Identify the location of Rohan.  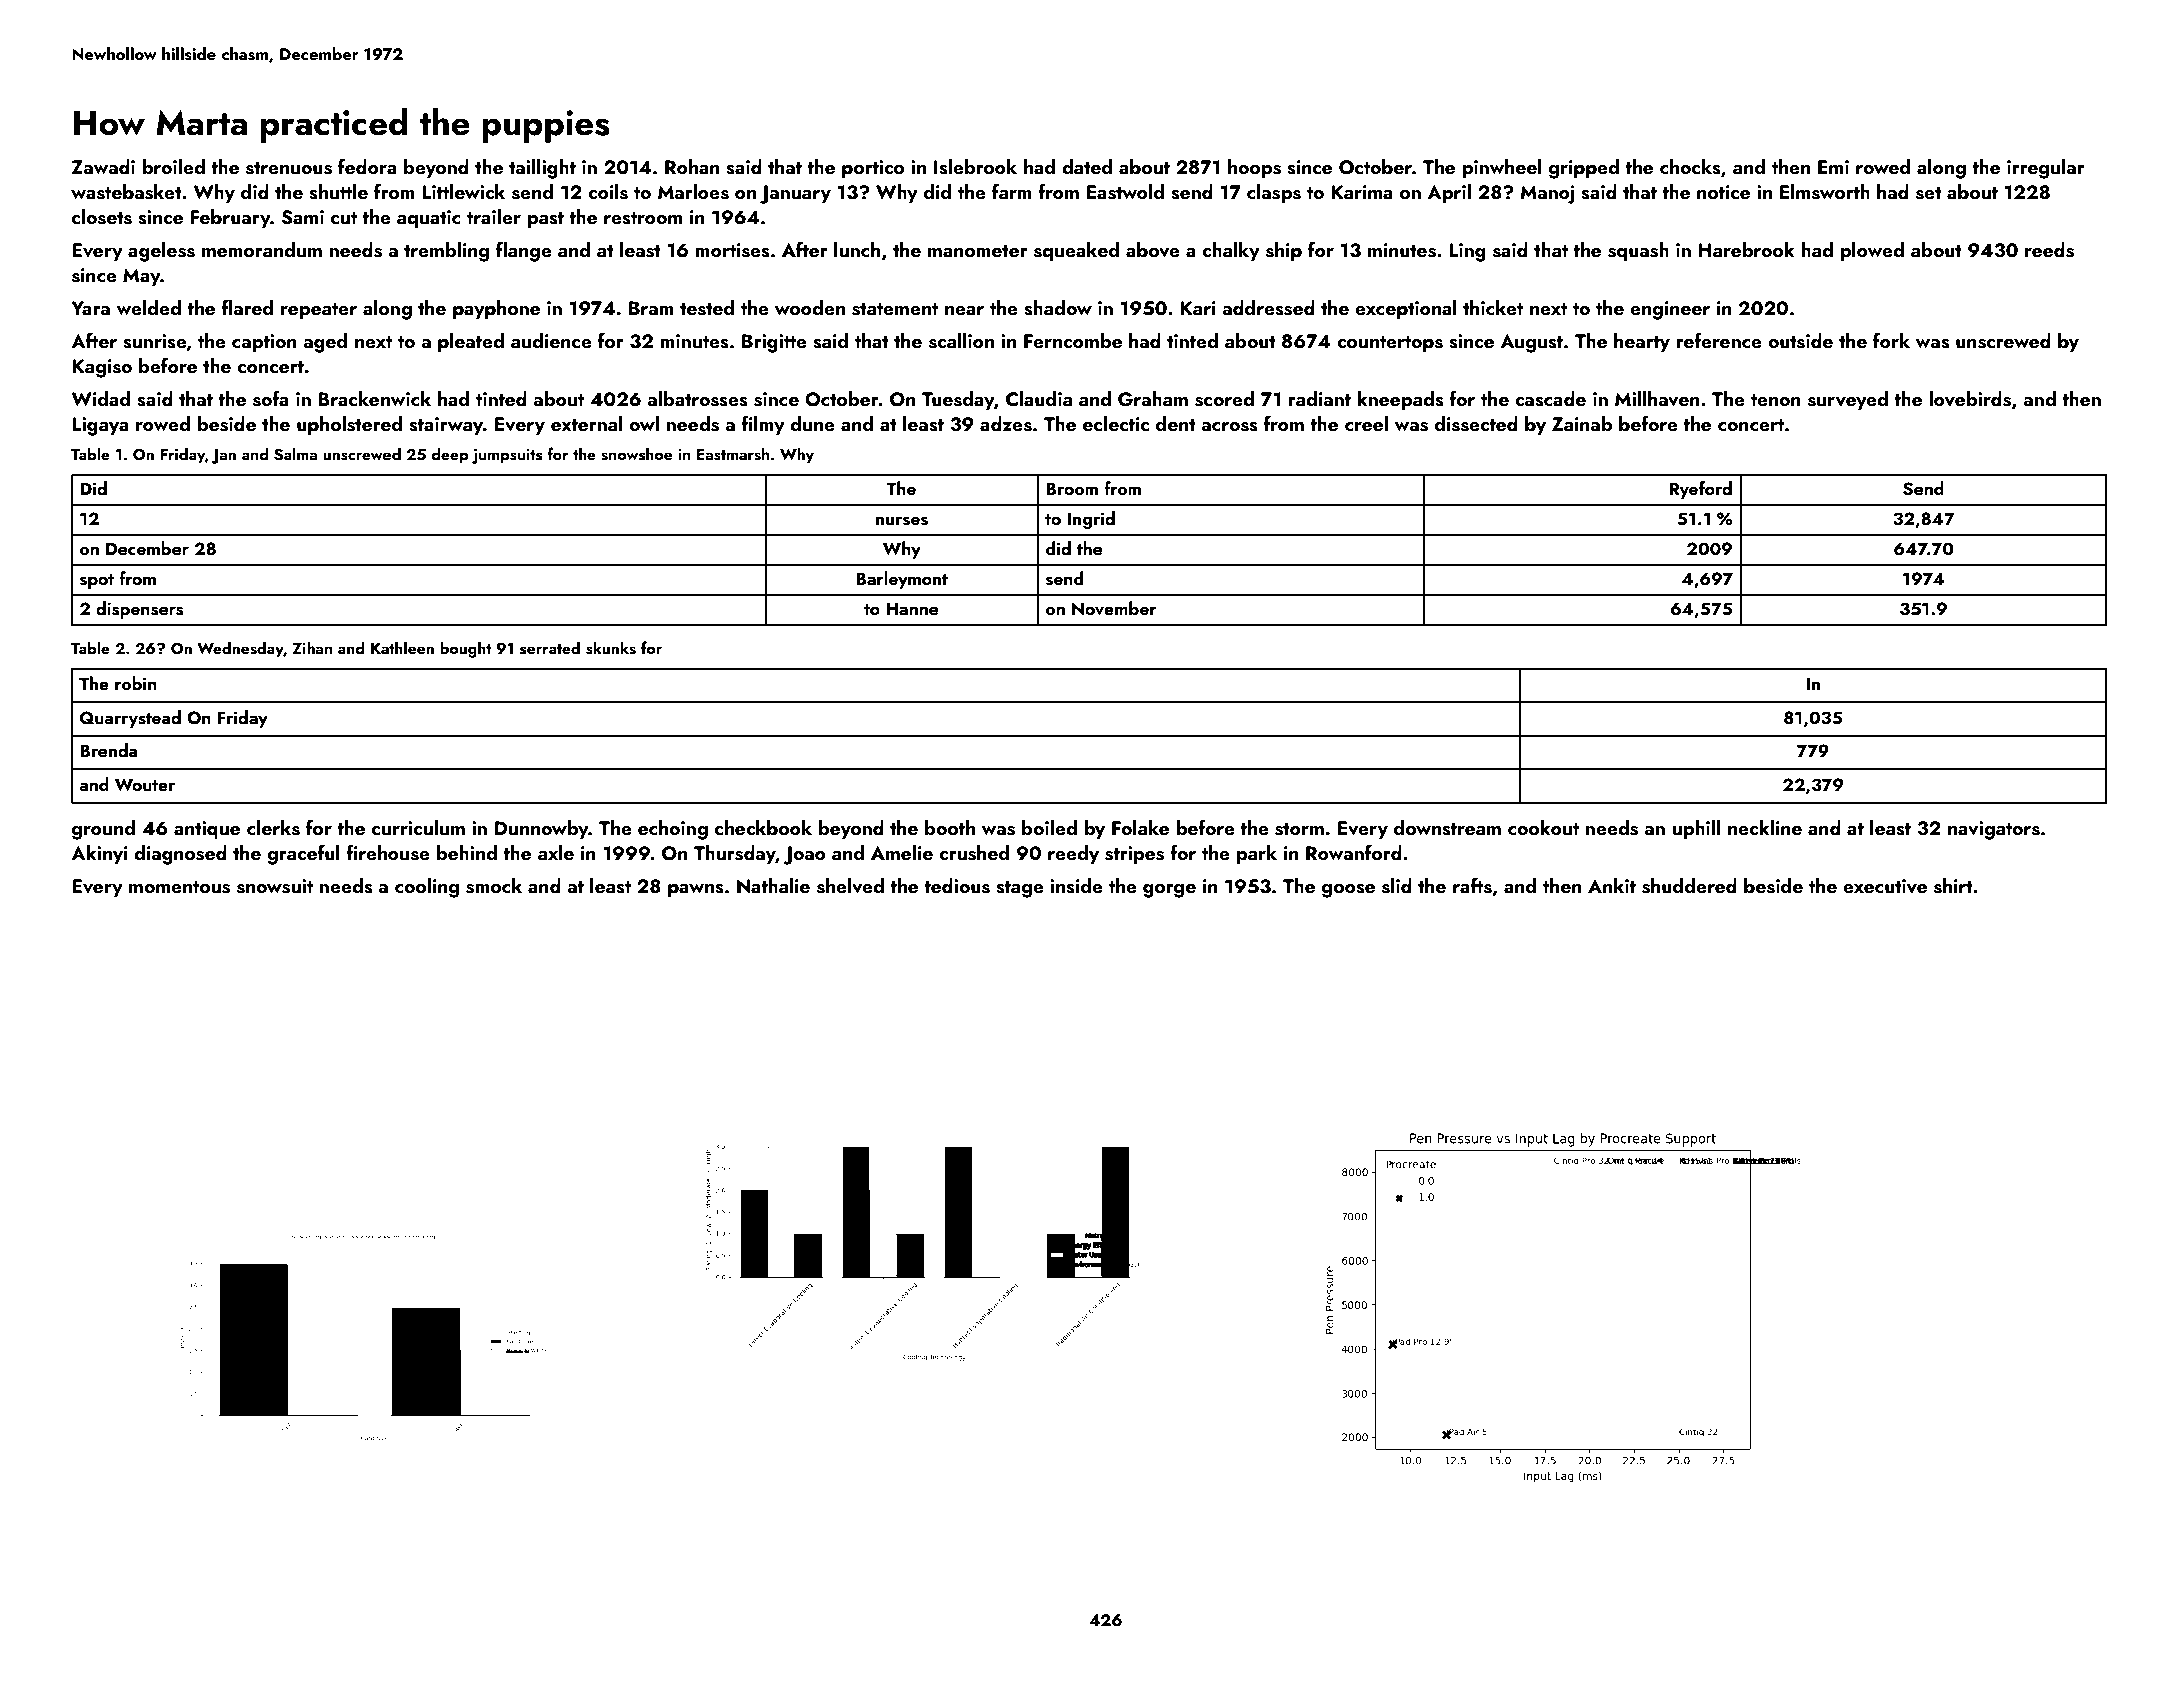
(692, 166).
